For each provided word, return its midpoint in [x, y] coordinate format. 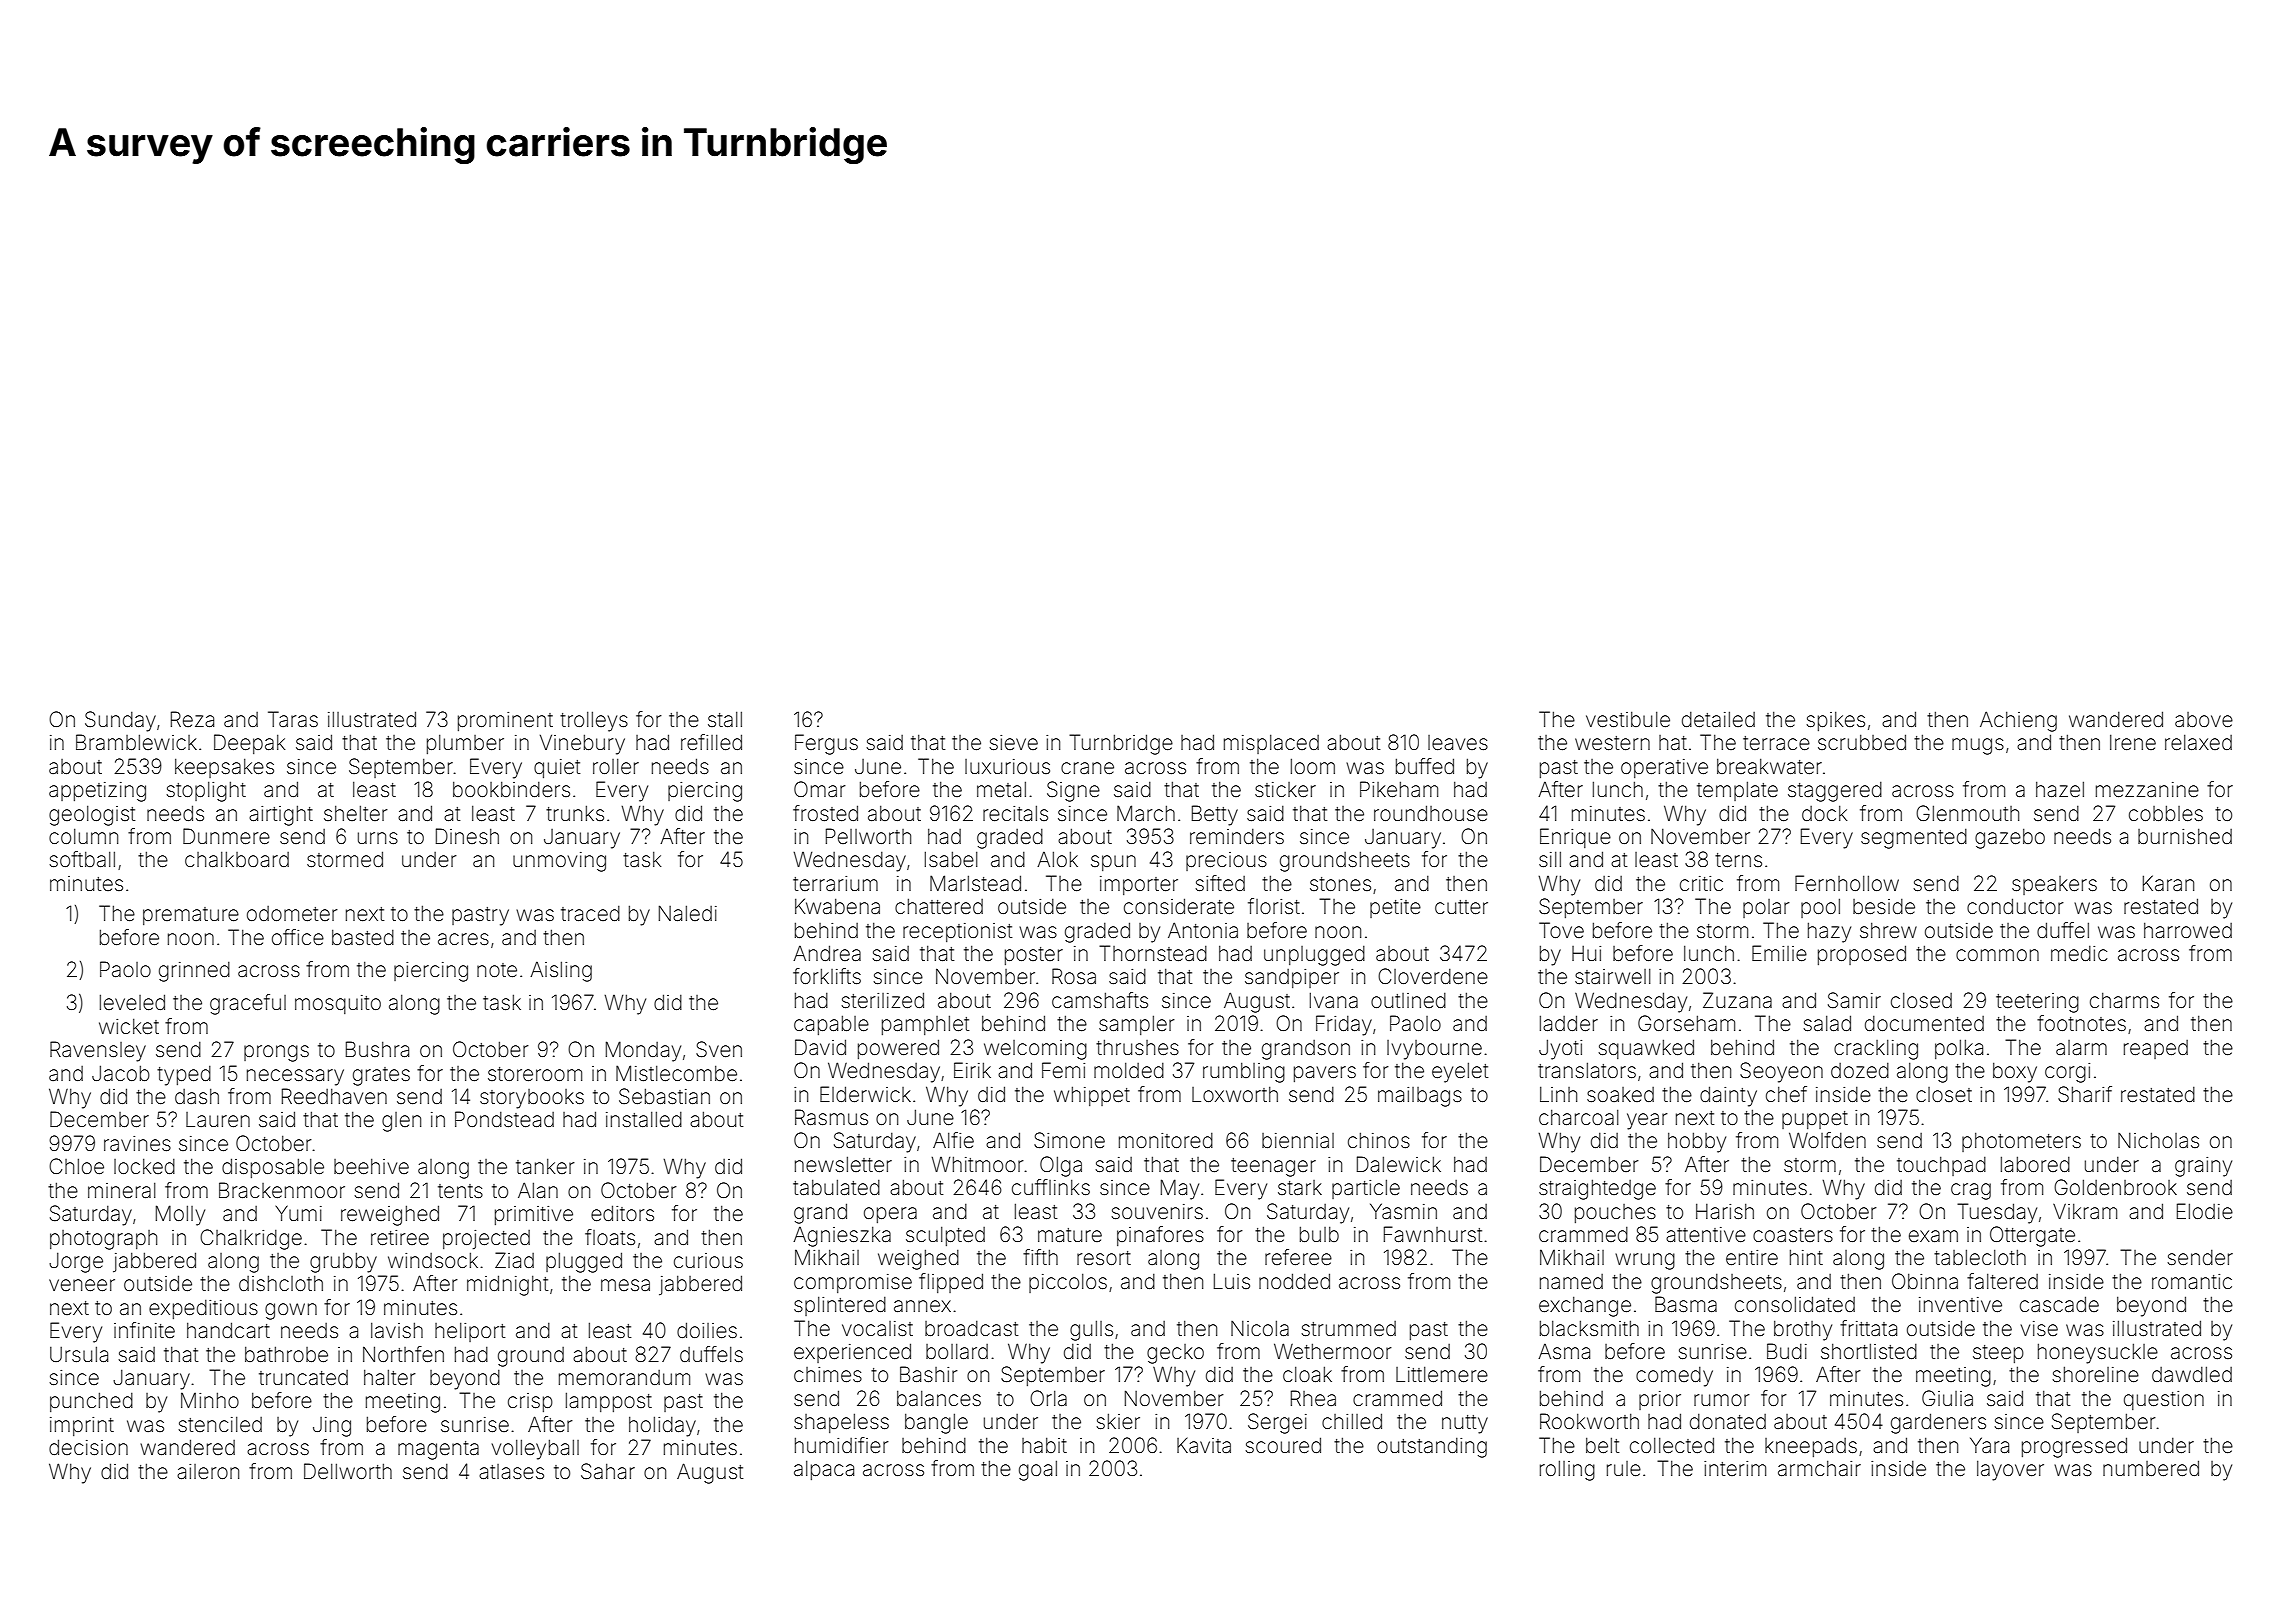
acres [463, 939]
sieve [1014, 742]
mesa [625, 1285]
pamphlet [925, 1025]
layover [2010, 1470]
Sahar [608, 1471]
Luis [1232, 1281]
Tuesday [1997, 1213]
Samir [1854, 1000]
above [2204, 720]
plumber [465, 744]
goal [1038, 1470]
